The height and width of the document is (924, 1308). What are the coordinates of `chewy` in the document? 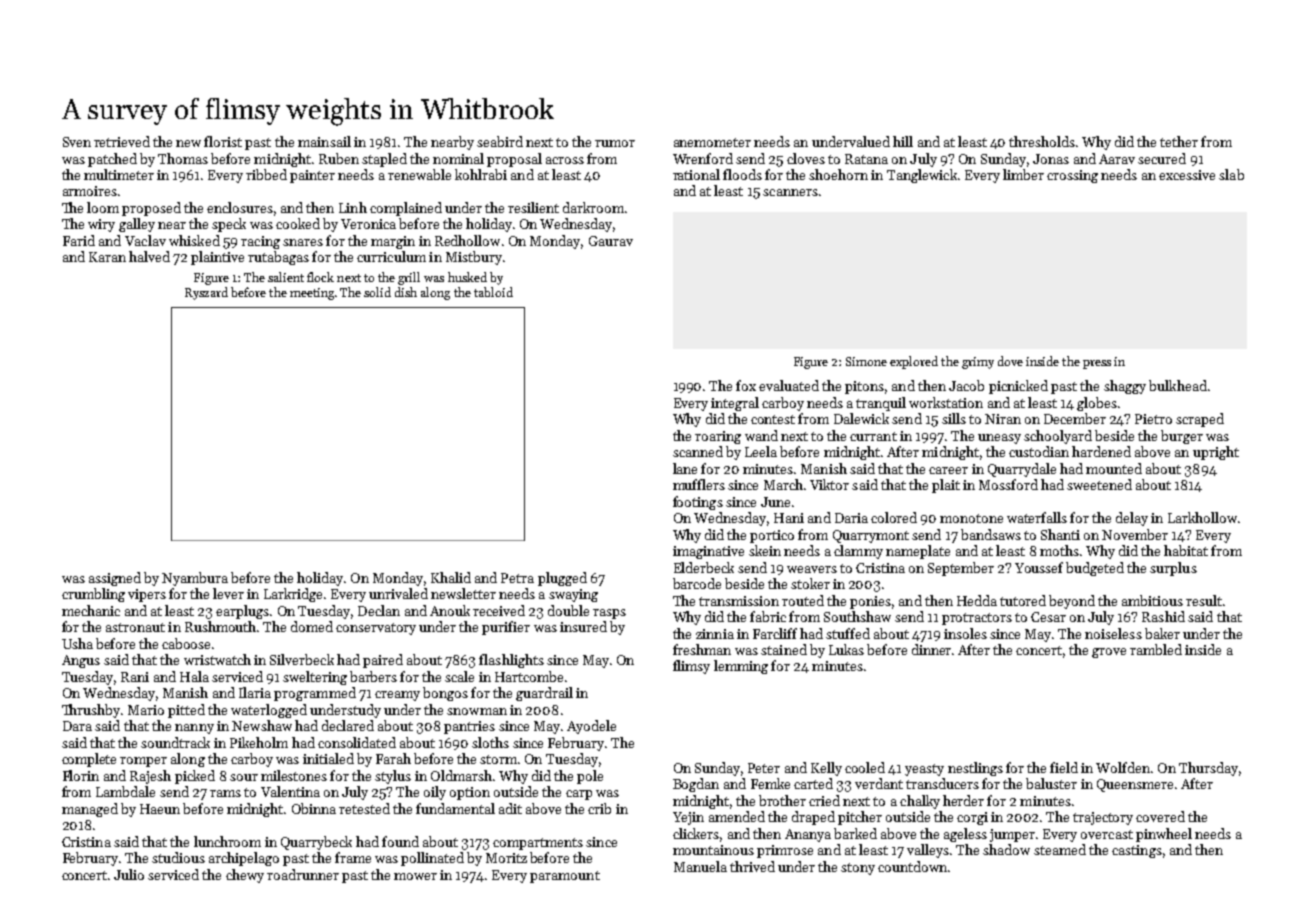 It's located at (245, 876).
